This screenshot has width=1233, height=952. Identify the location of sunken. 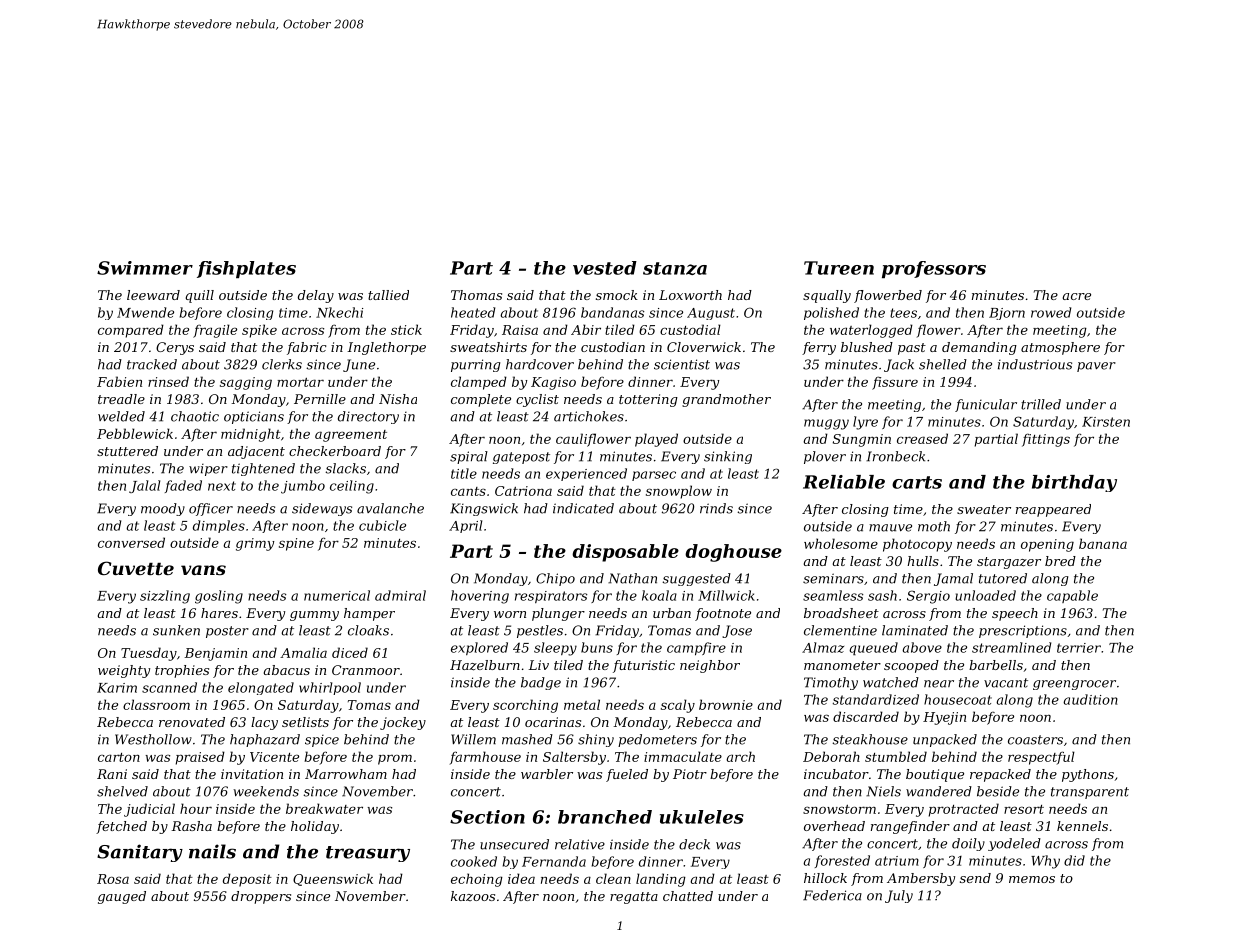
(176, 630).
